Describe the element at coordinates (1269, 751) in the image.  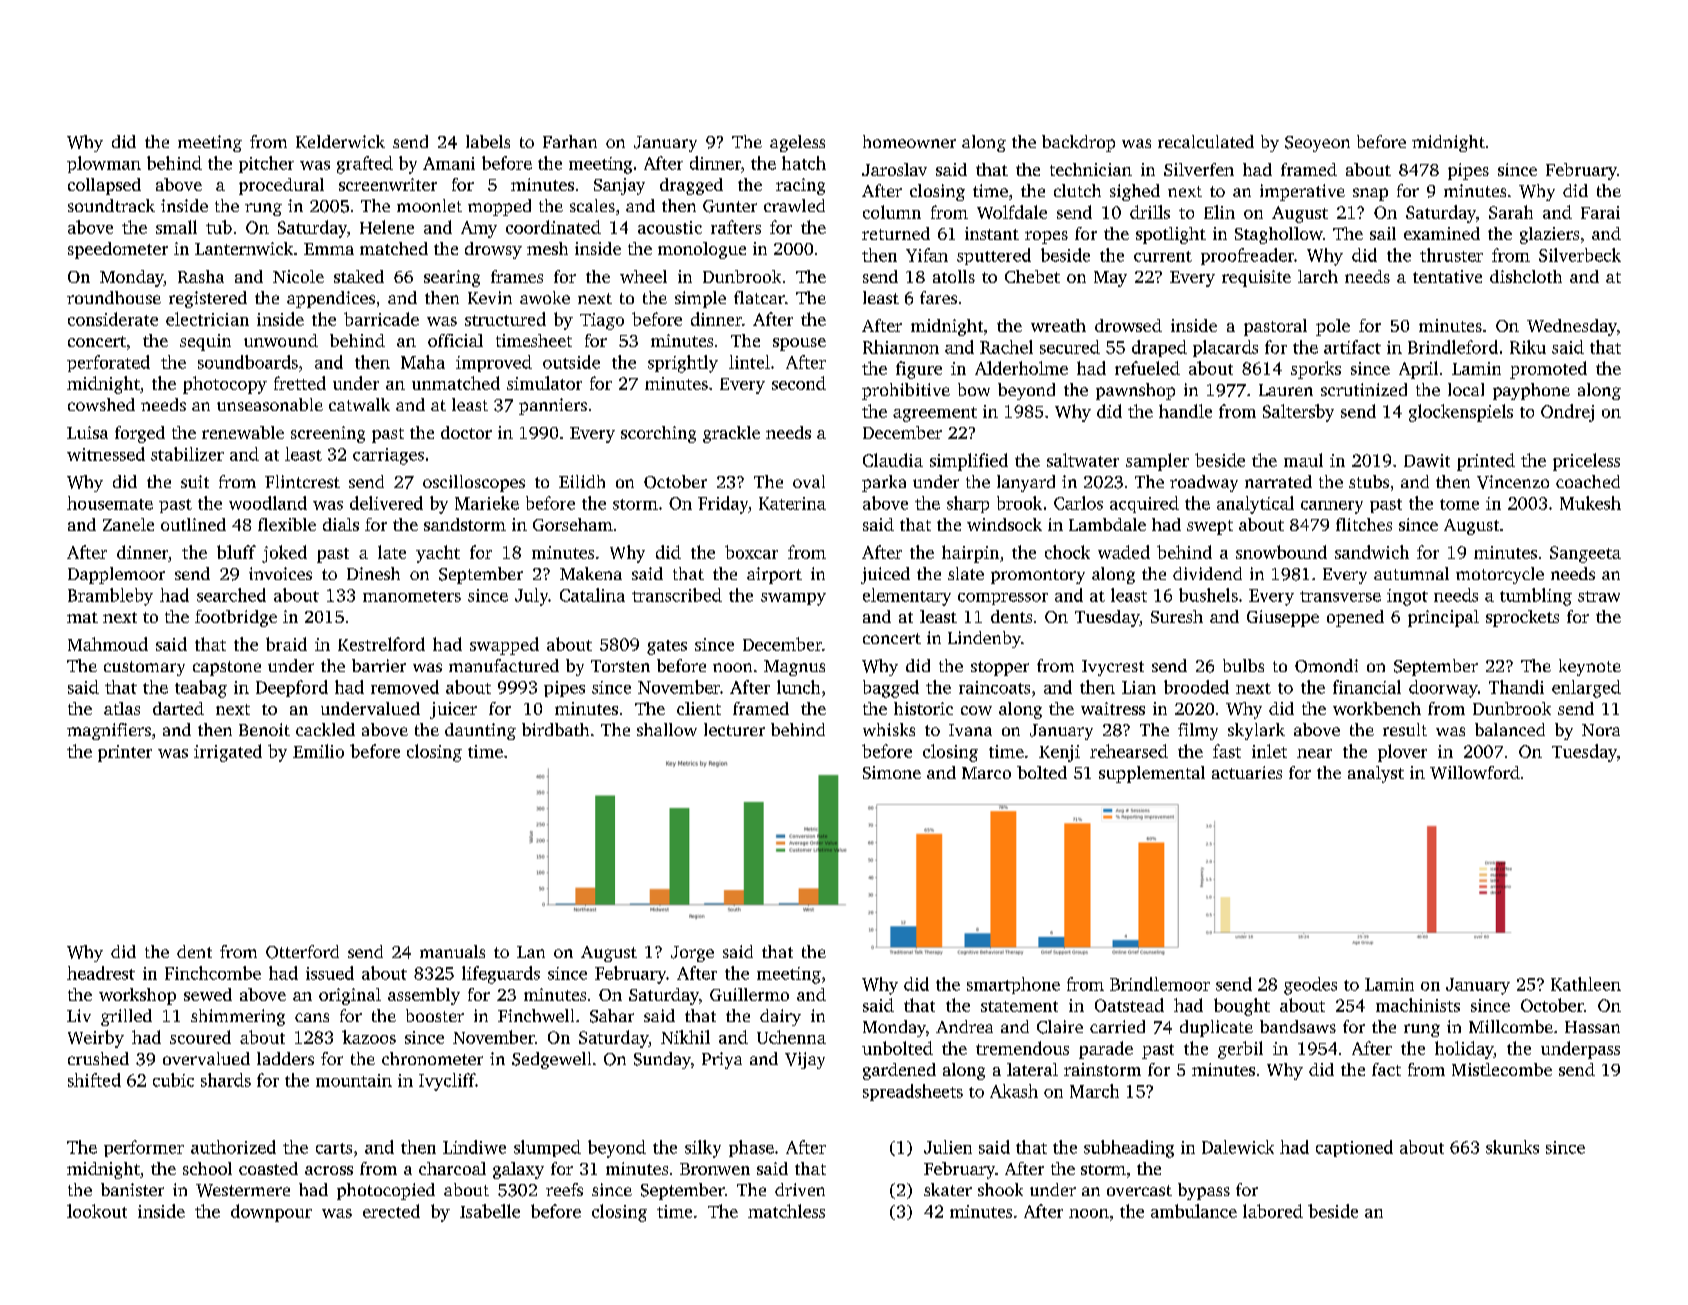
I see `inlet` at that location.
